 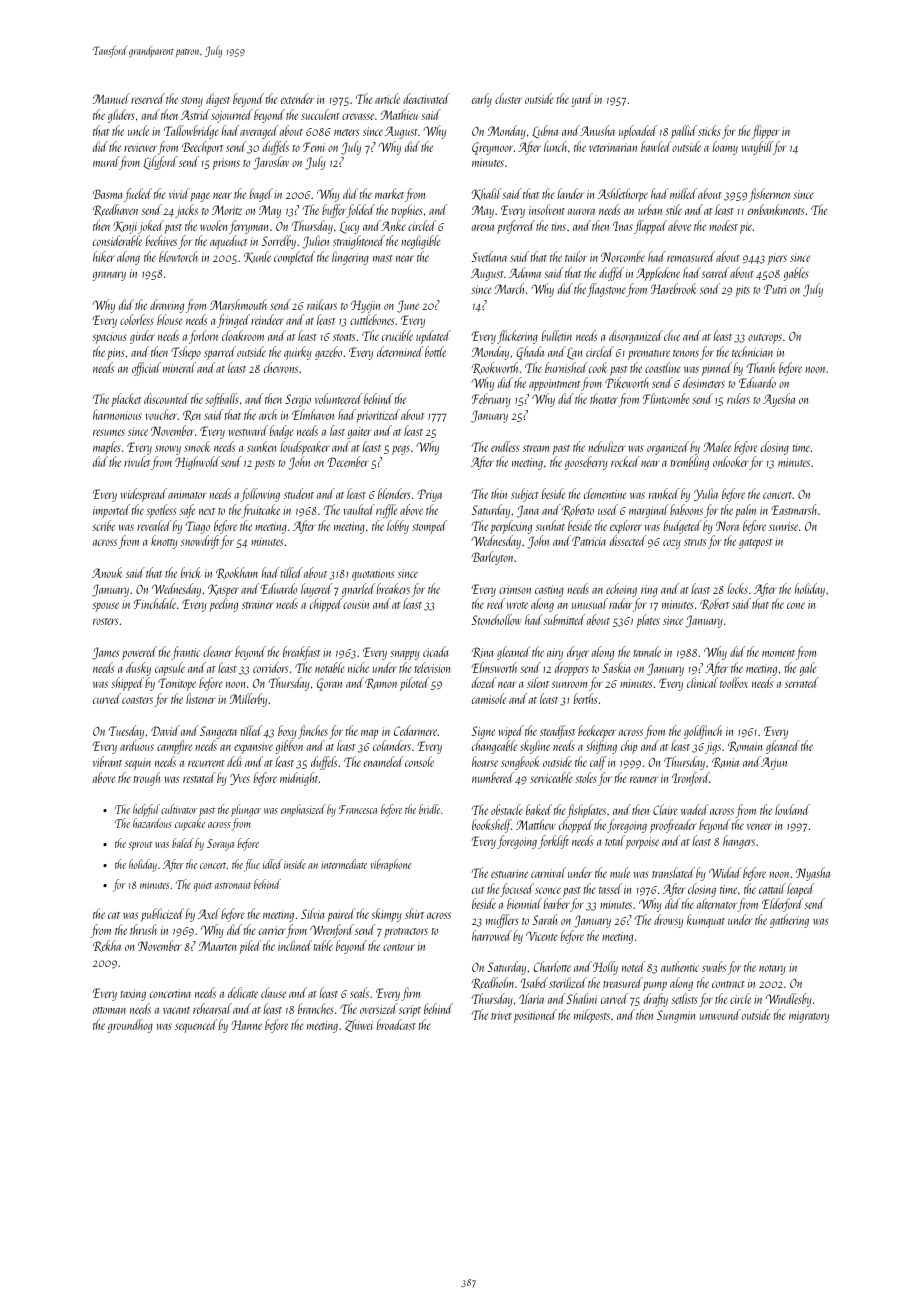 I want to click on Anusha, so click(x=597, y=130).
